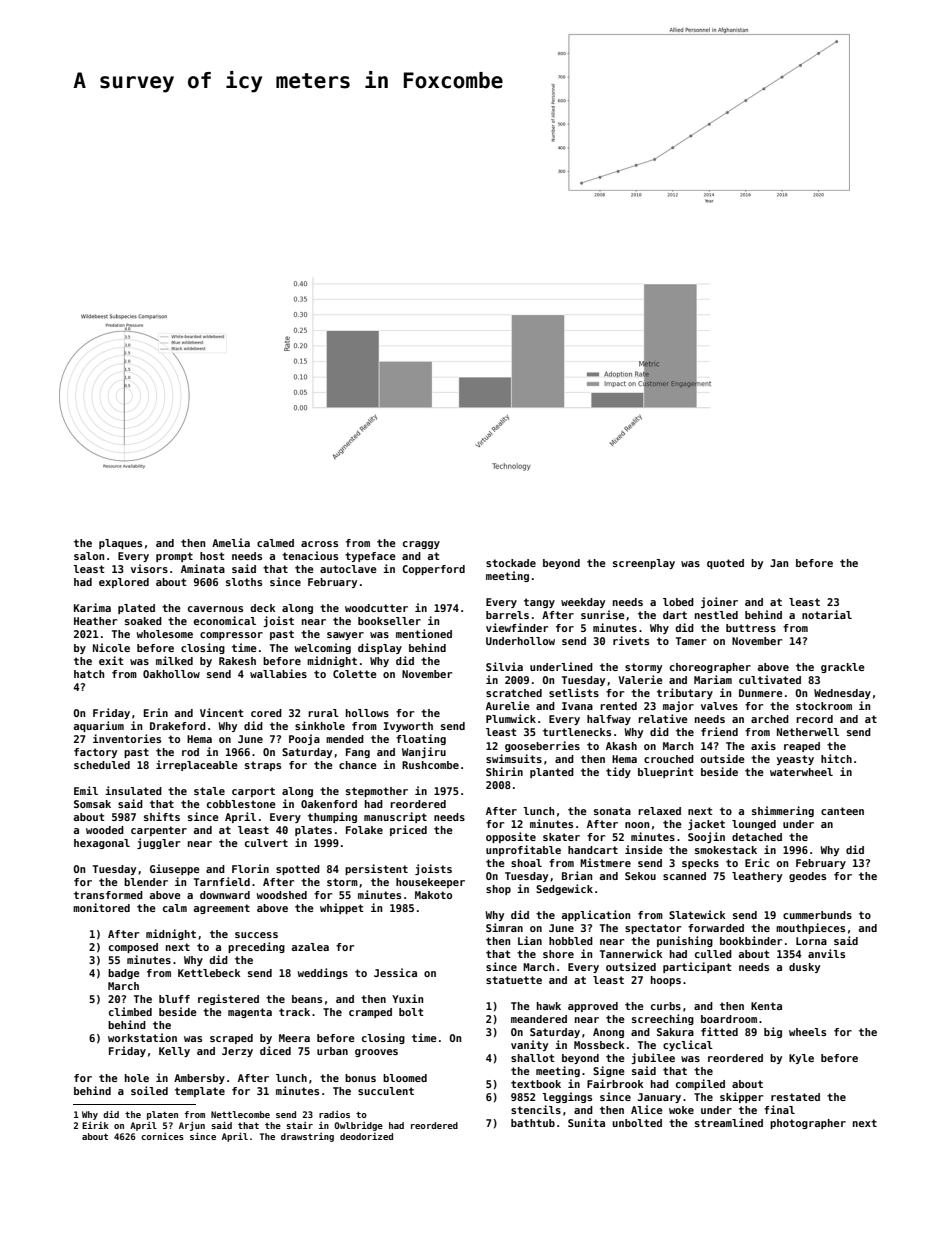 The image size is (952, 1233). What do you see at coordinates (171, 674) in the screenshot?
I see `Oakhollow` at bounding box center [171, 674].
